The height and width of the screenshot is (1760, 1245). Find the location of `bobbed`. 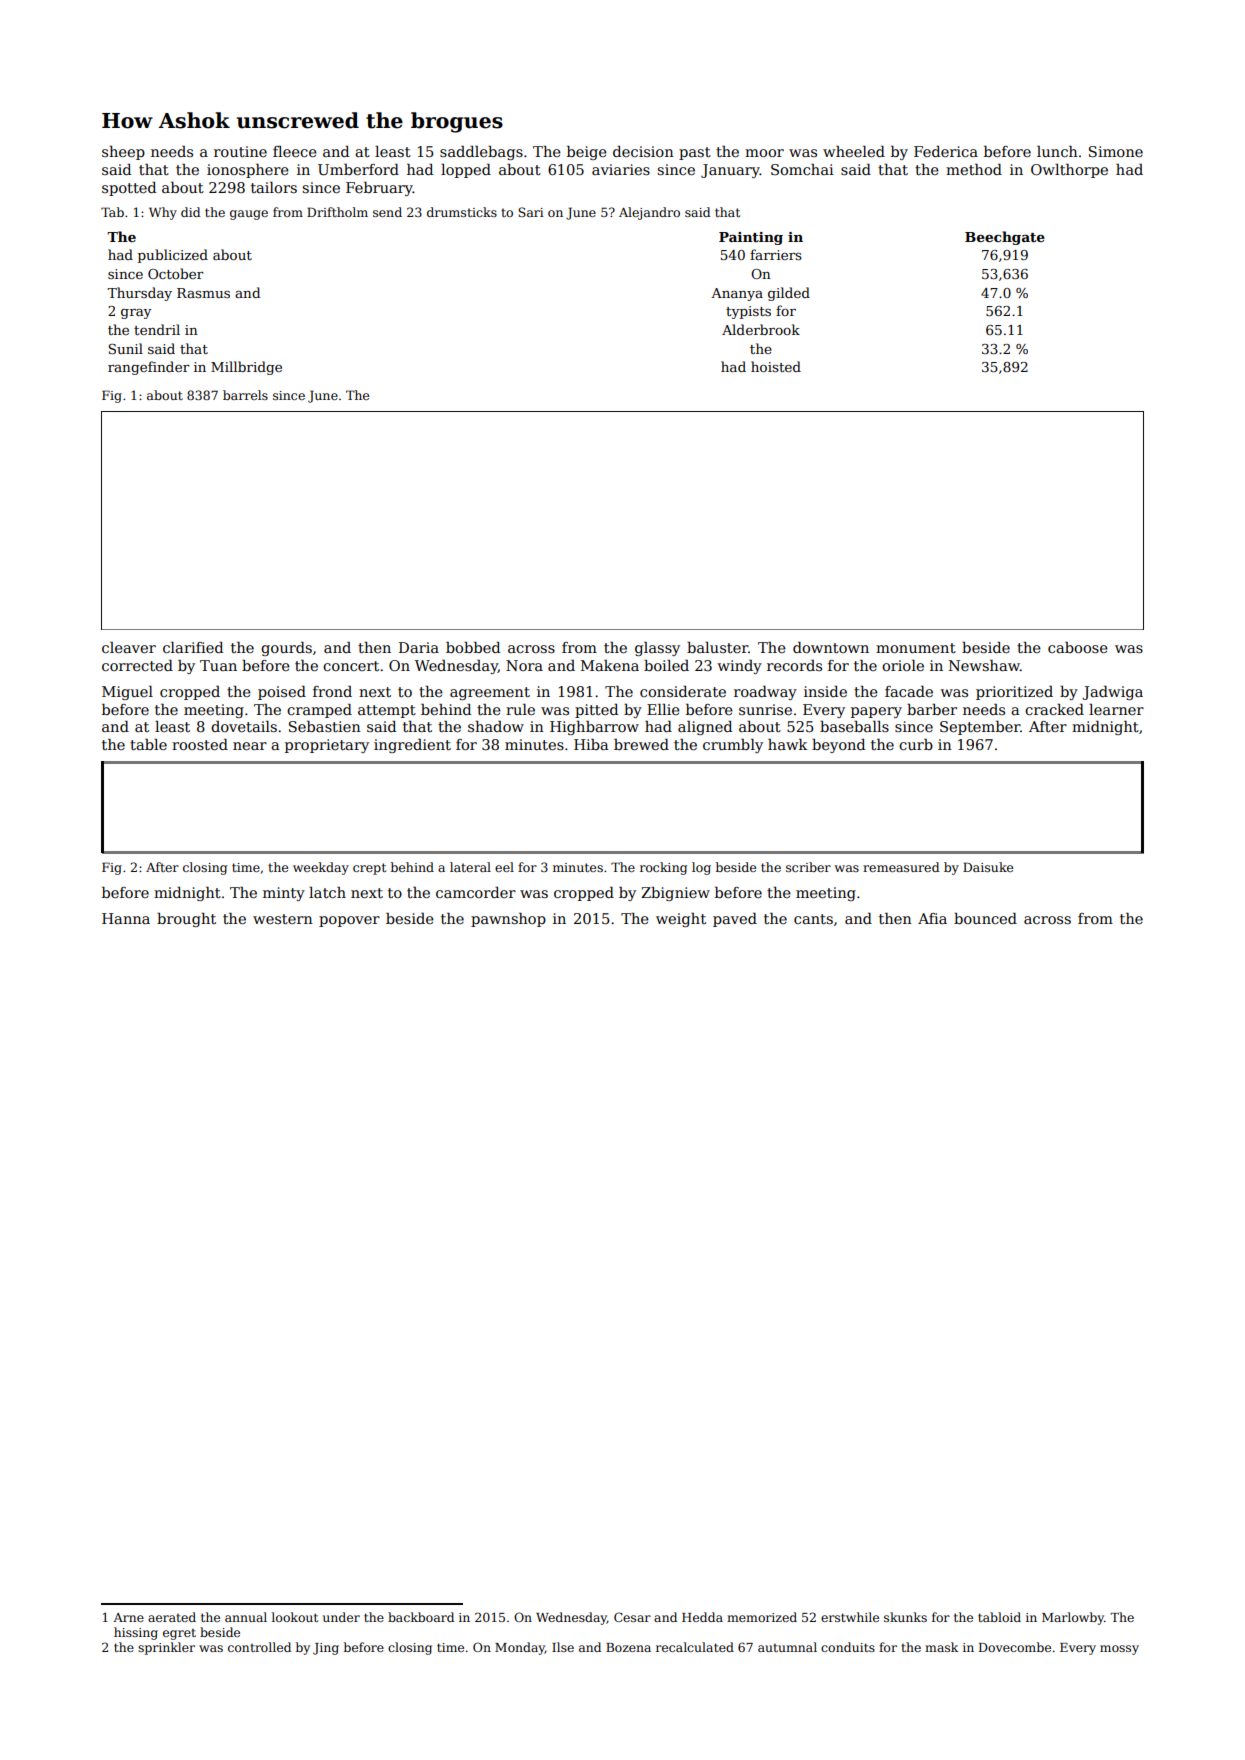

bobbed is located at coordinates (473, 647).
